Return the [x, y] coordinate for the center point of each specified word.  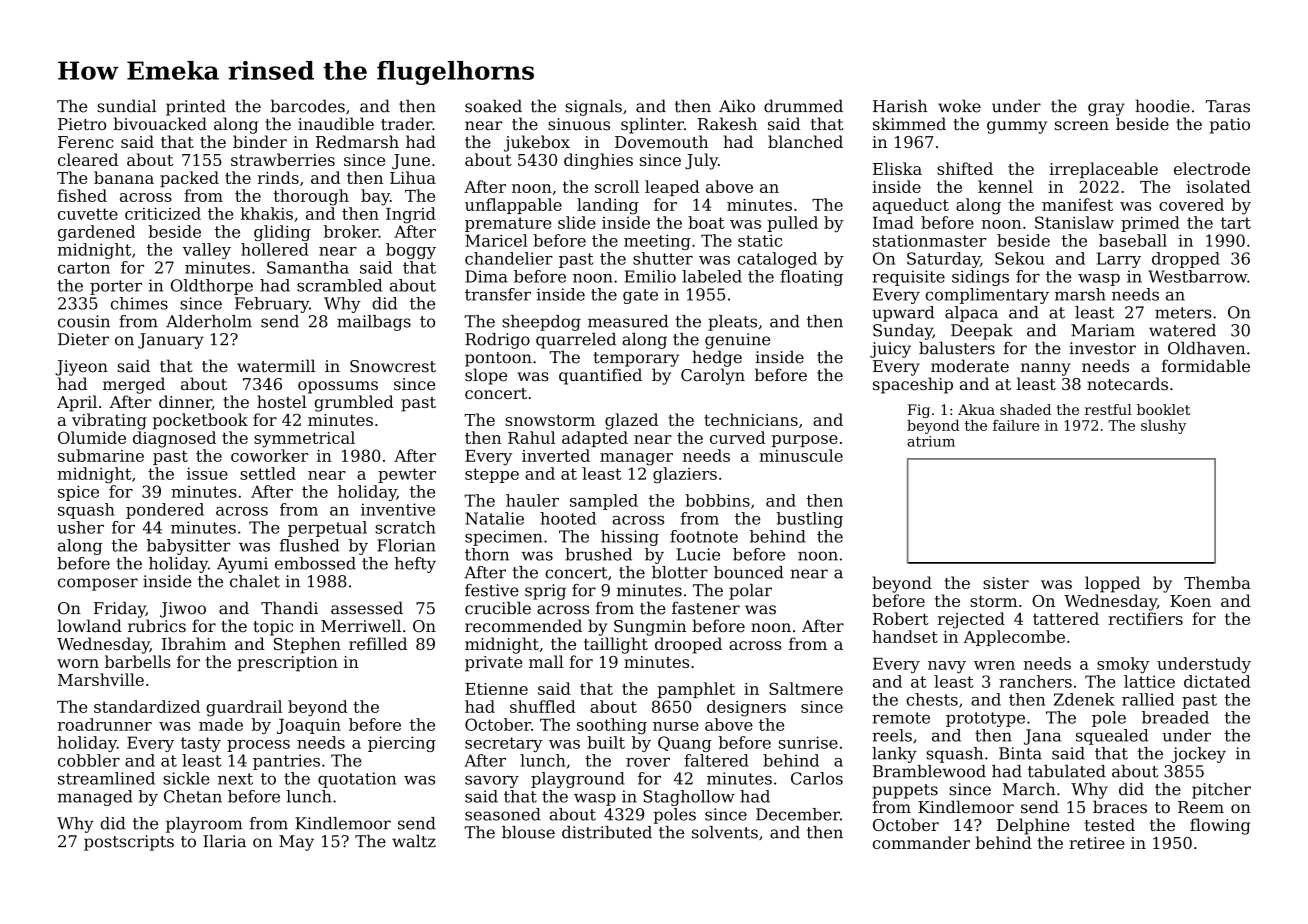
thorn [487, 554]
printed [196, 107]
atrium [931, 441]
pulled [792, 224]
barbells [138, 661]
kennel [1005, 186]
